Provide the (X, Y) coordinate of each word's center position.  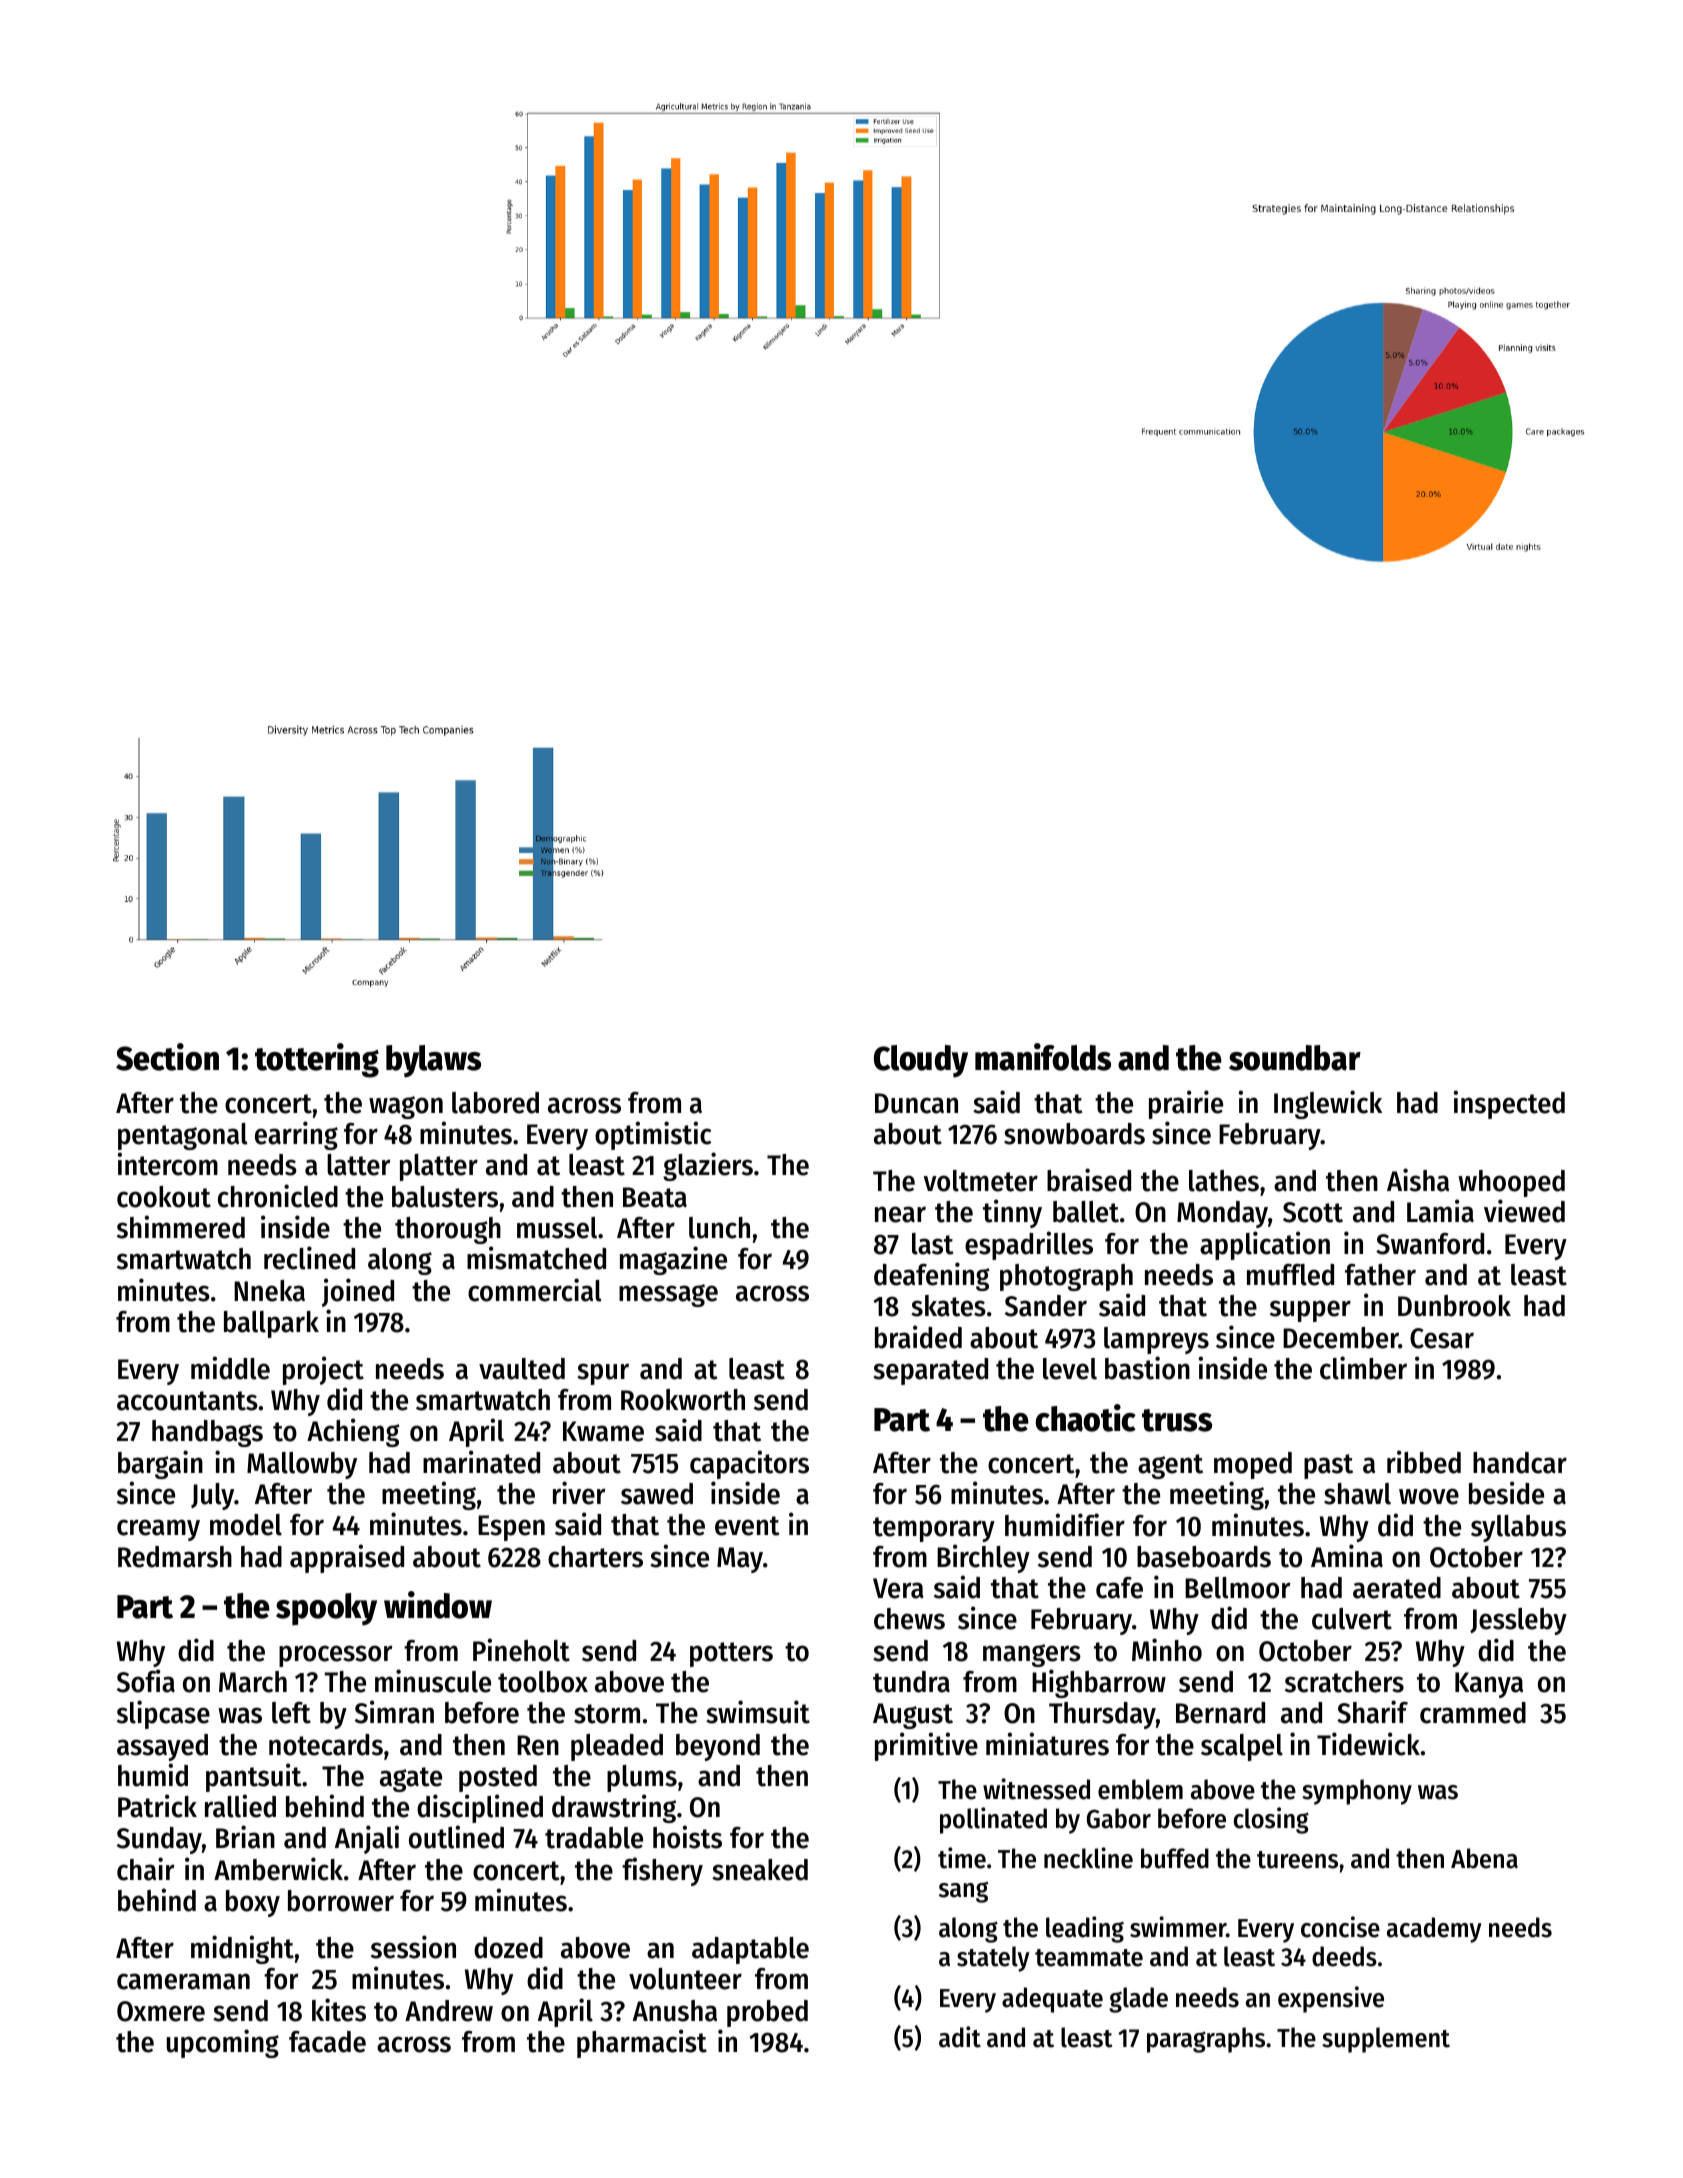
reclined (309, 1258)
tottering (317, 1060)
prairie (1186, 1104)
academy (1434, 1930)
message (668, 1295)
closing (1271, 1820)
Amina (1347, 1556)
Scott (1313, 1212)
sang (963, 1892)
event (747, 1526)
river (579, 1493)
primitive (926, 1746)
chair (145, 1869)
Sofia (146, 1681)
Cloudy (921, 1061)
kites (339, 2010)
